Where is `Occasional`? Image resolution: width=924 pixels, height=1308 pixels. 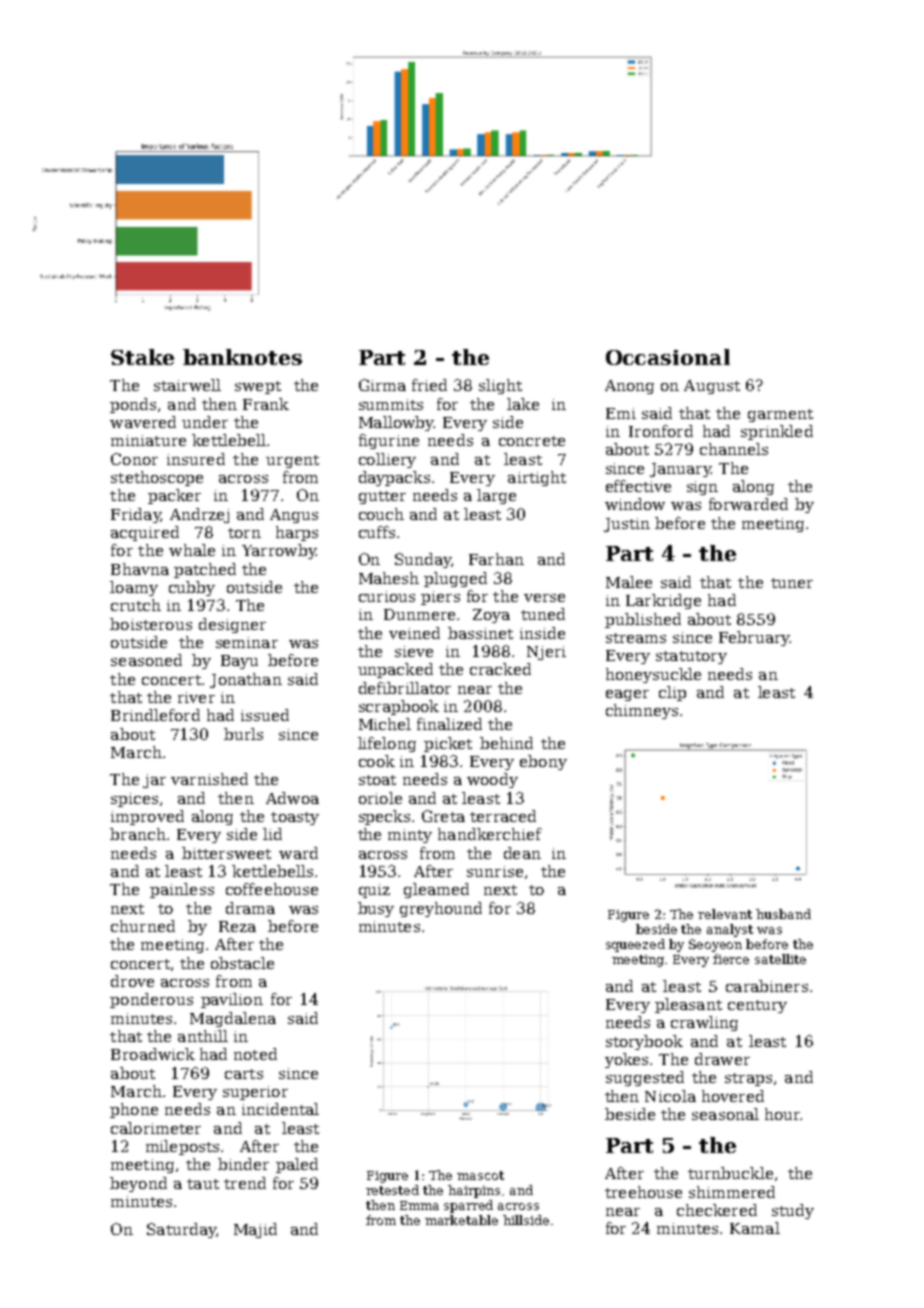
Occasional is located at coordinates (668, 357).
